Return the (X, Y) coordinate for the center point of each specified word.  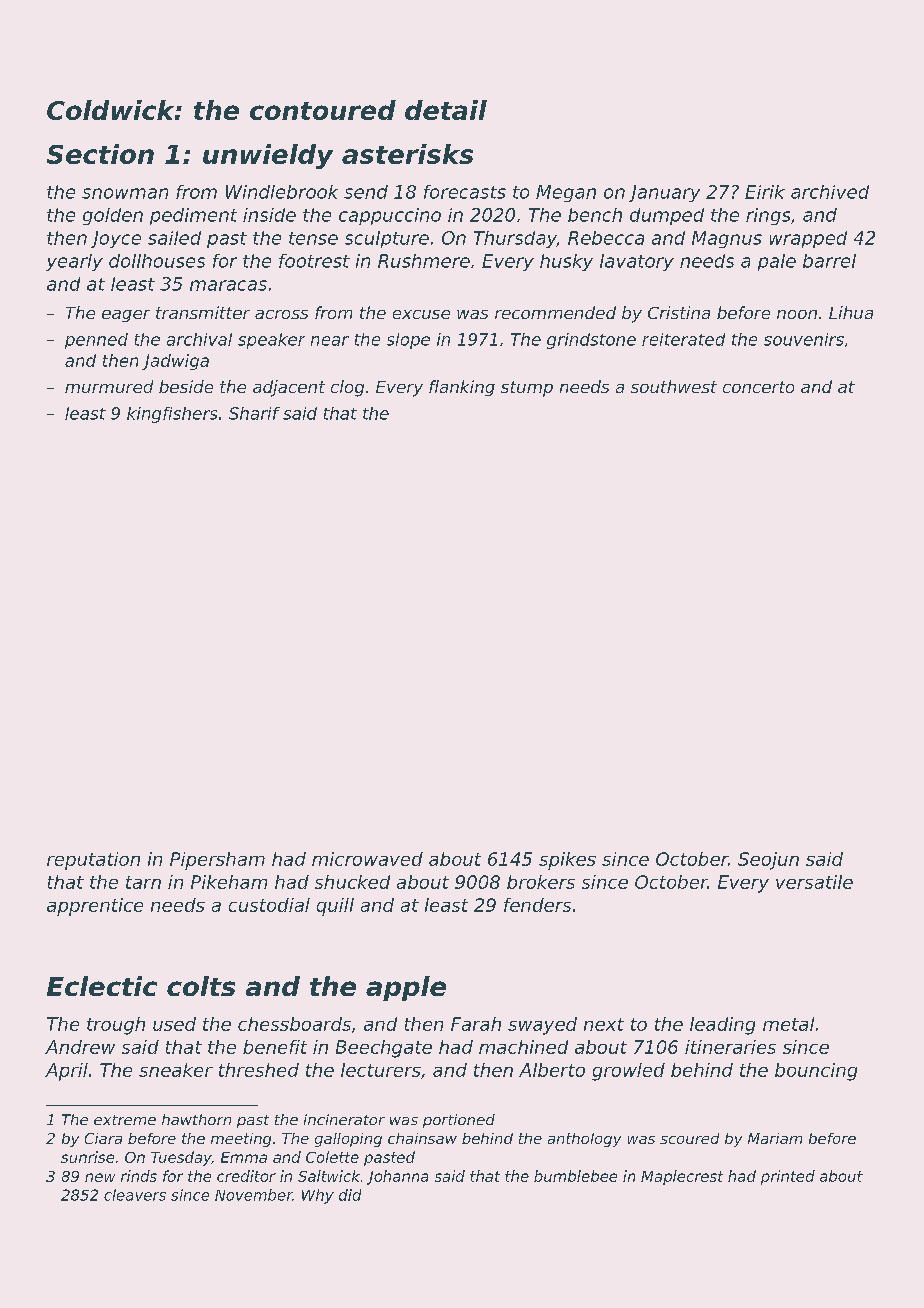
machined (523, 1047)
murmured (109, 386)
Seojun (768, 861)
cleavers (135, 1195)
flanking (462, 388)
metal (788, 1024)
